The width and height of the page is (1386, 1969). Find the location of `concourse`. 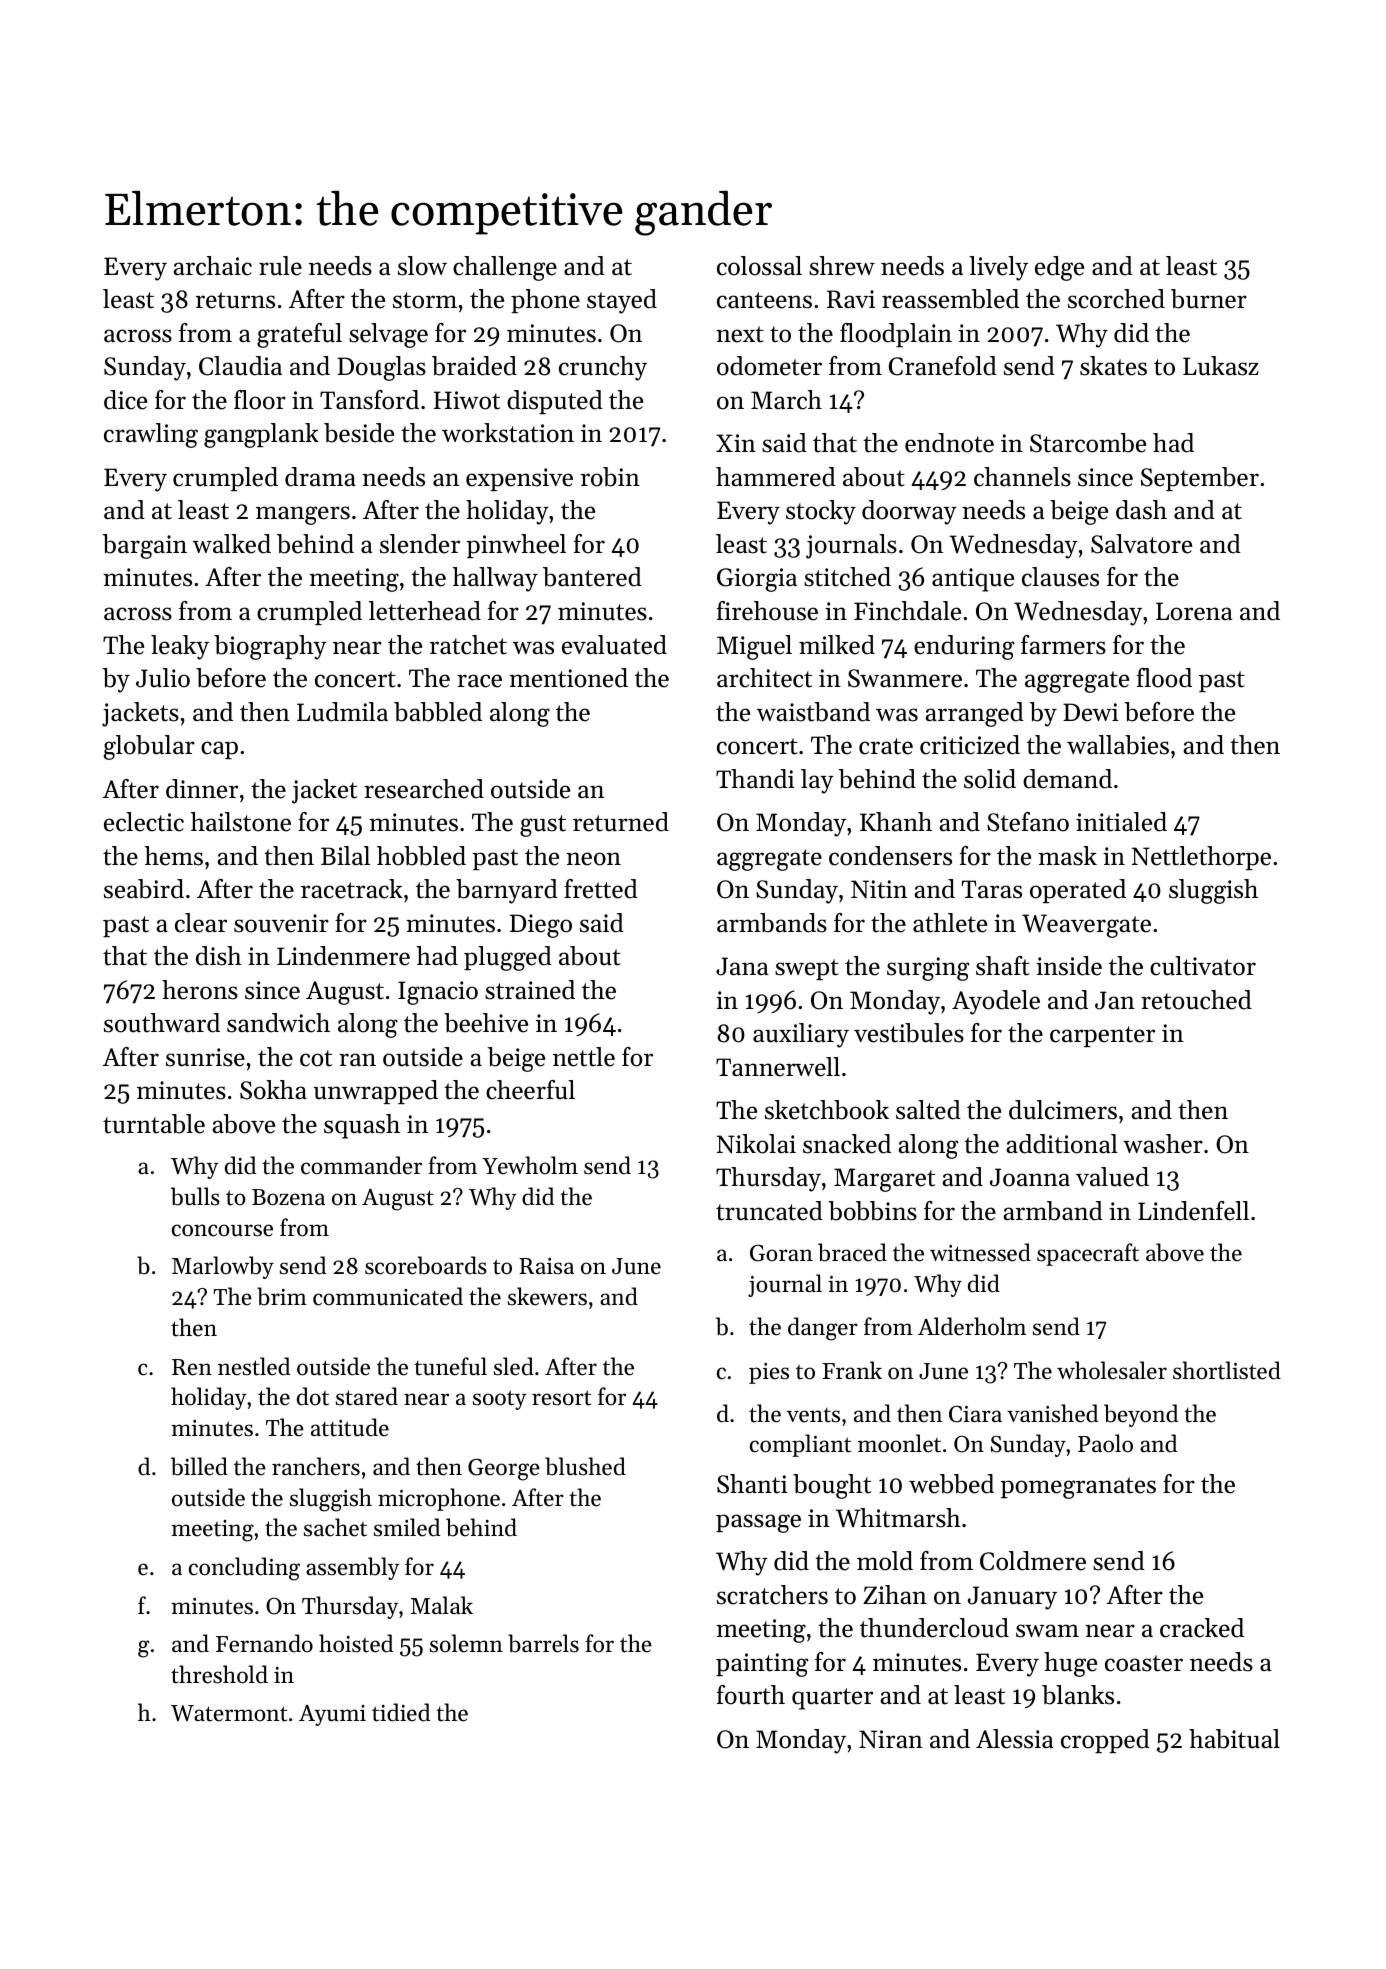

concourse is located at coordinates (222, 1230).
